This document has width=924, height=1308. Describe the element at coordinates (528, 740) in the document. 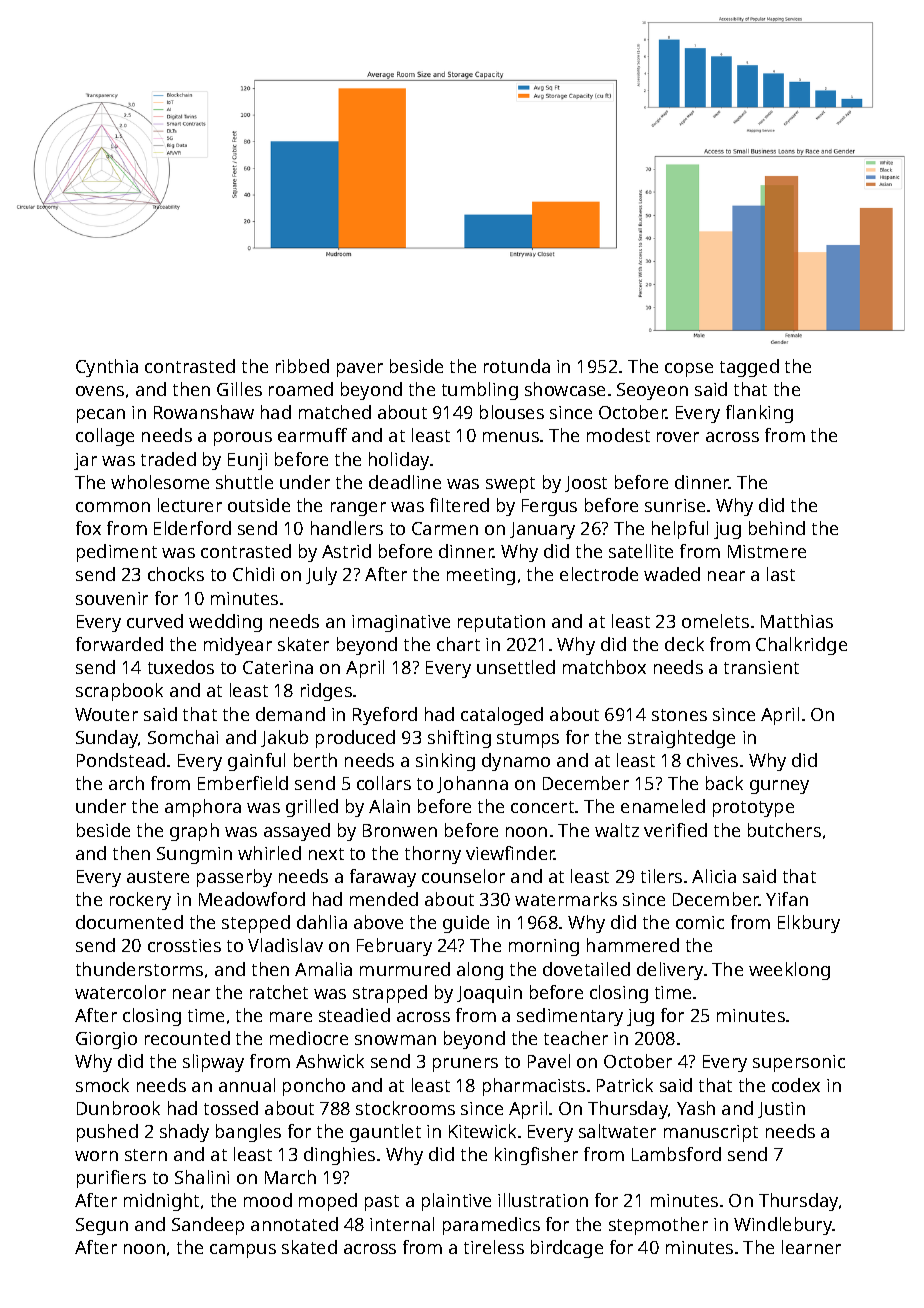

I see `stumps` at that location.
